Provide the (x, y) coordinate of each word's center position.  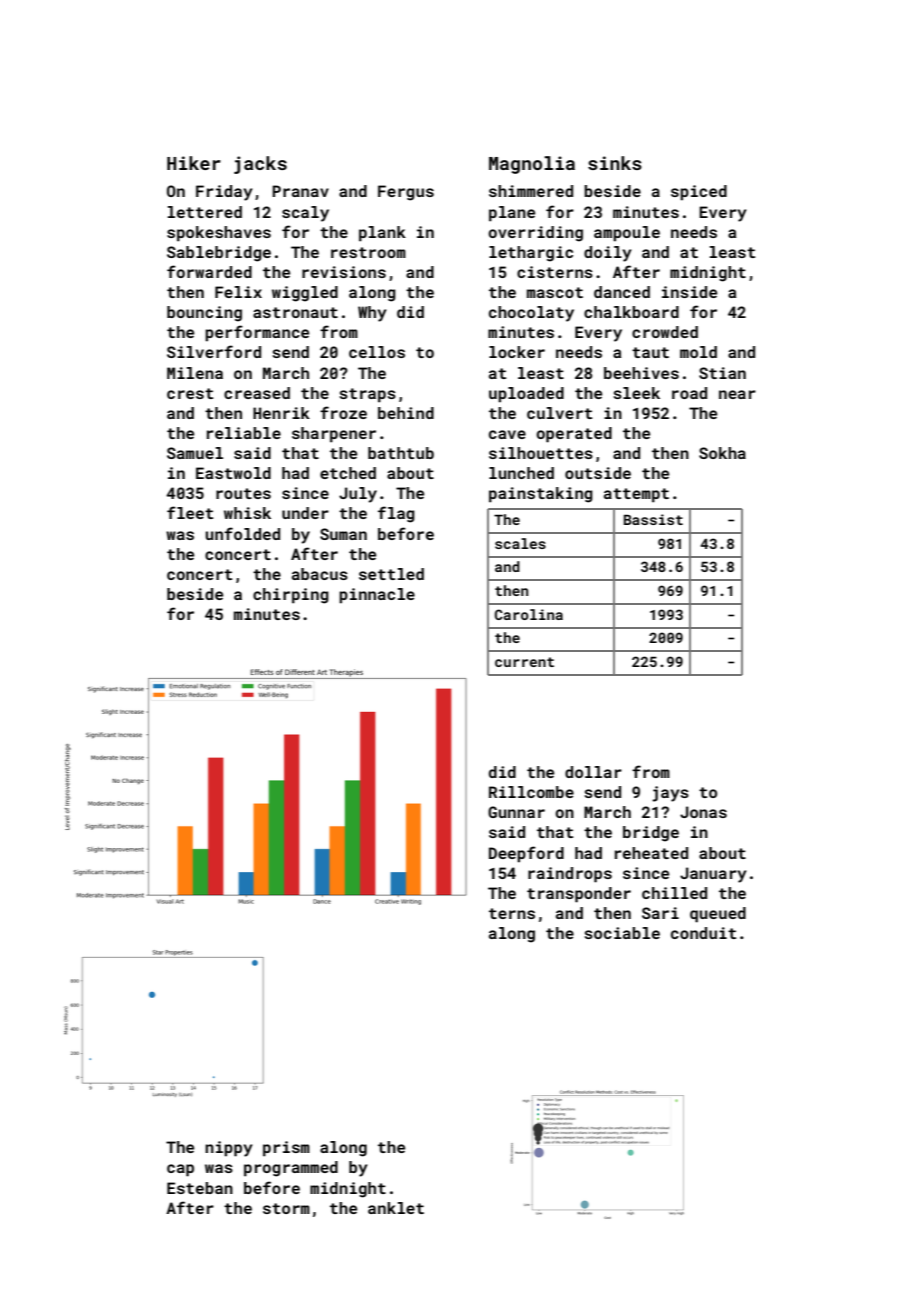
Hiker (194, 163)
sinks (615, 163)
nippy (229, 1149)
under (305, 513)
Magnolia (532, 165)
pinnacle (377, 596)
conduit (703, 933)
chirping (291, 596)
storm (286, 1208)
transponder (579, 895)
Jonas (703, 812)
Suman (343, 534)
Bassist (653, 519)
